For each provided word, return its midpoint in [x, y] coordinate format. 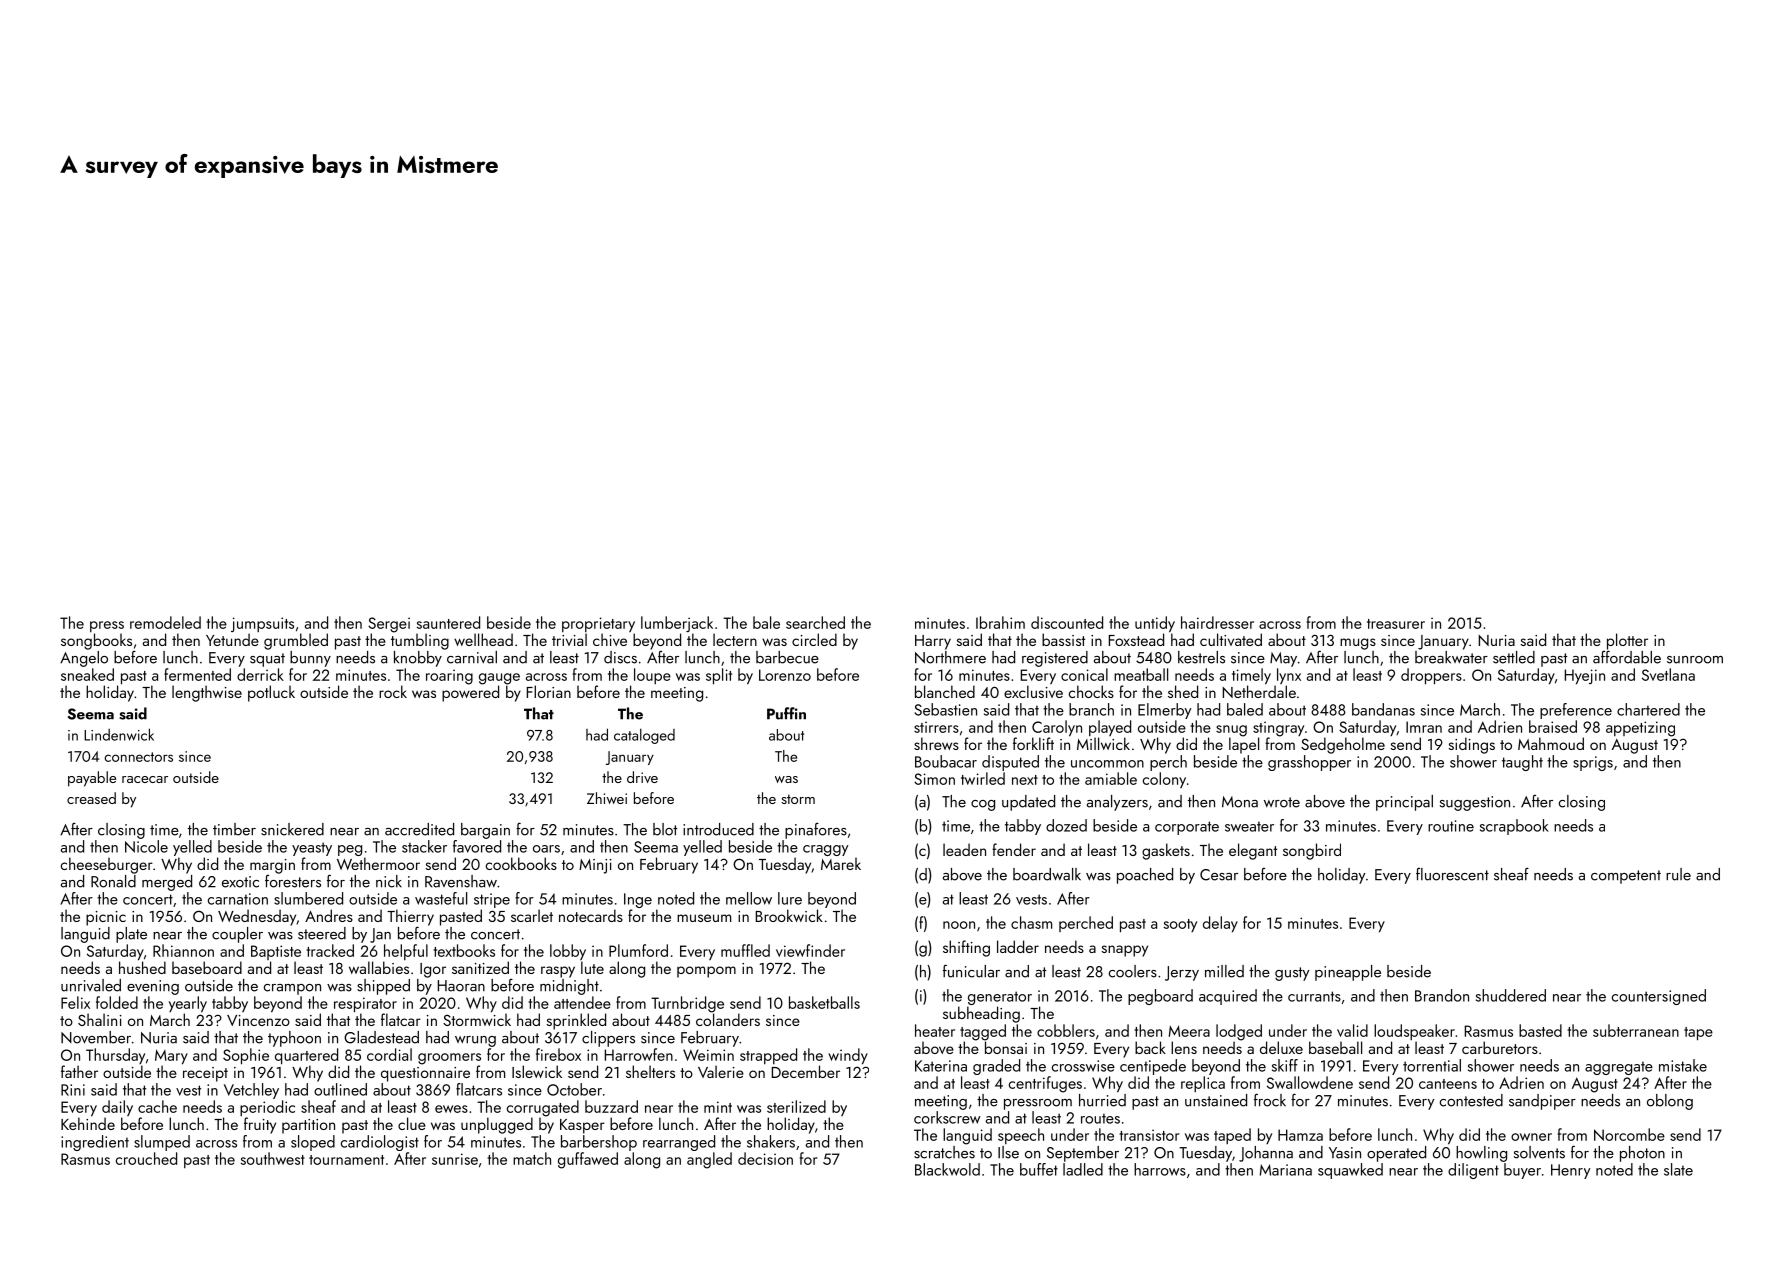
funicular [971, 971]
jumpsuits [262, 624]
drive [642, 777]
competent [1626, 877]
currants [1314, 996]
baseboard [207, 967]
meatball [1141, 674]
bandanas [1383, 709]
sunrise [455, 1159]
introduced [718, 829]
